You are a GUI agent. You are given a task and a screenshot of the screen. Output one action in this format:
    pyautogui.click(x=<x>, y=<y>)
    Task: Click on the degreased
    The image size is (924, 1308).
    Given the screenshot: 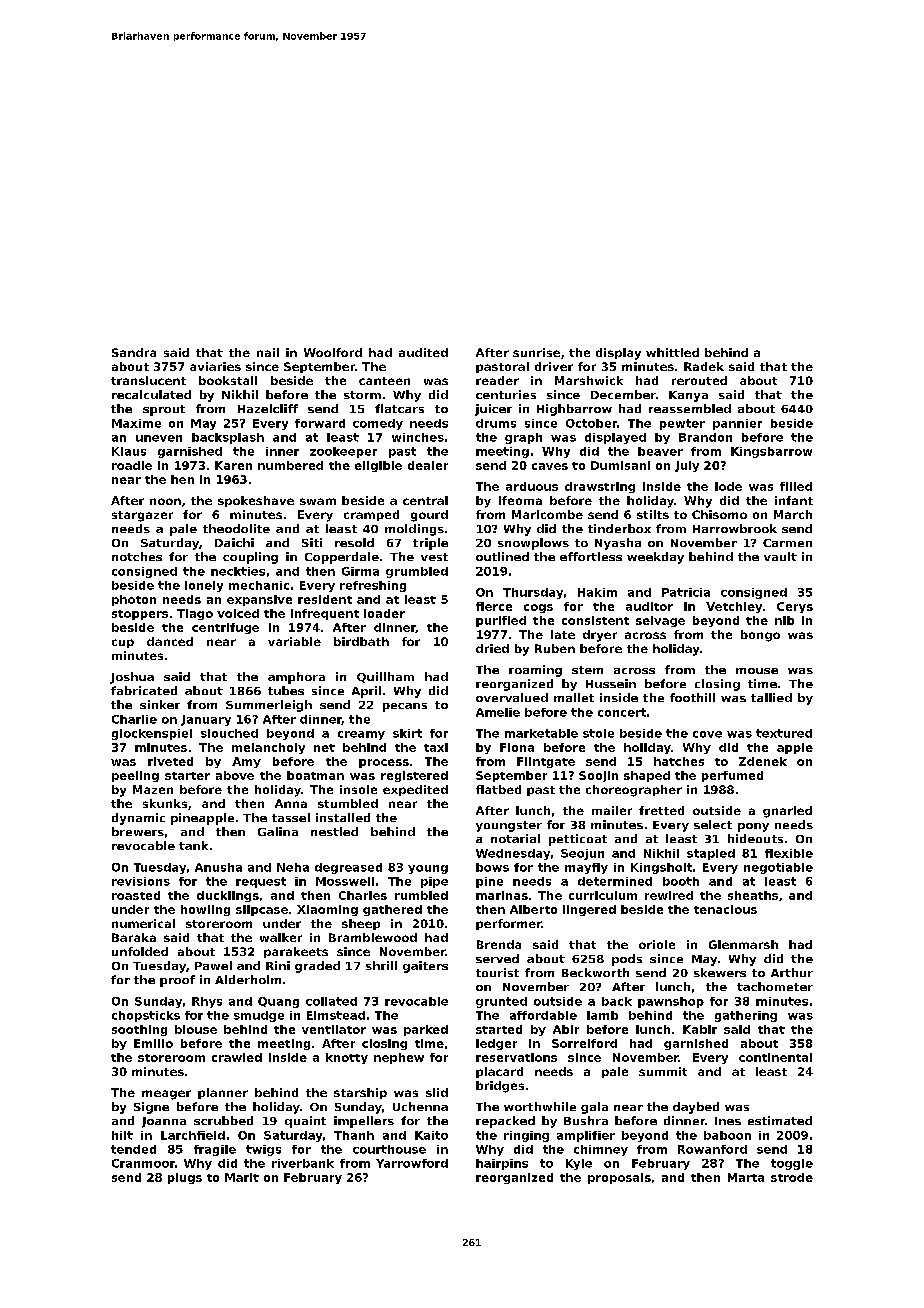 What is the action you would take?
    pyautogui.click(x=348, y=868)
